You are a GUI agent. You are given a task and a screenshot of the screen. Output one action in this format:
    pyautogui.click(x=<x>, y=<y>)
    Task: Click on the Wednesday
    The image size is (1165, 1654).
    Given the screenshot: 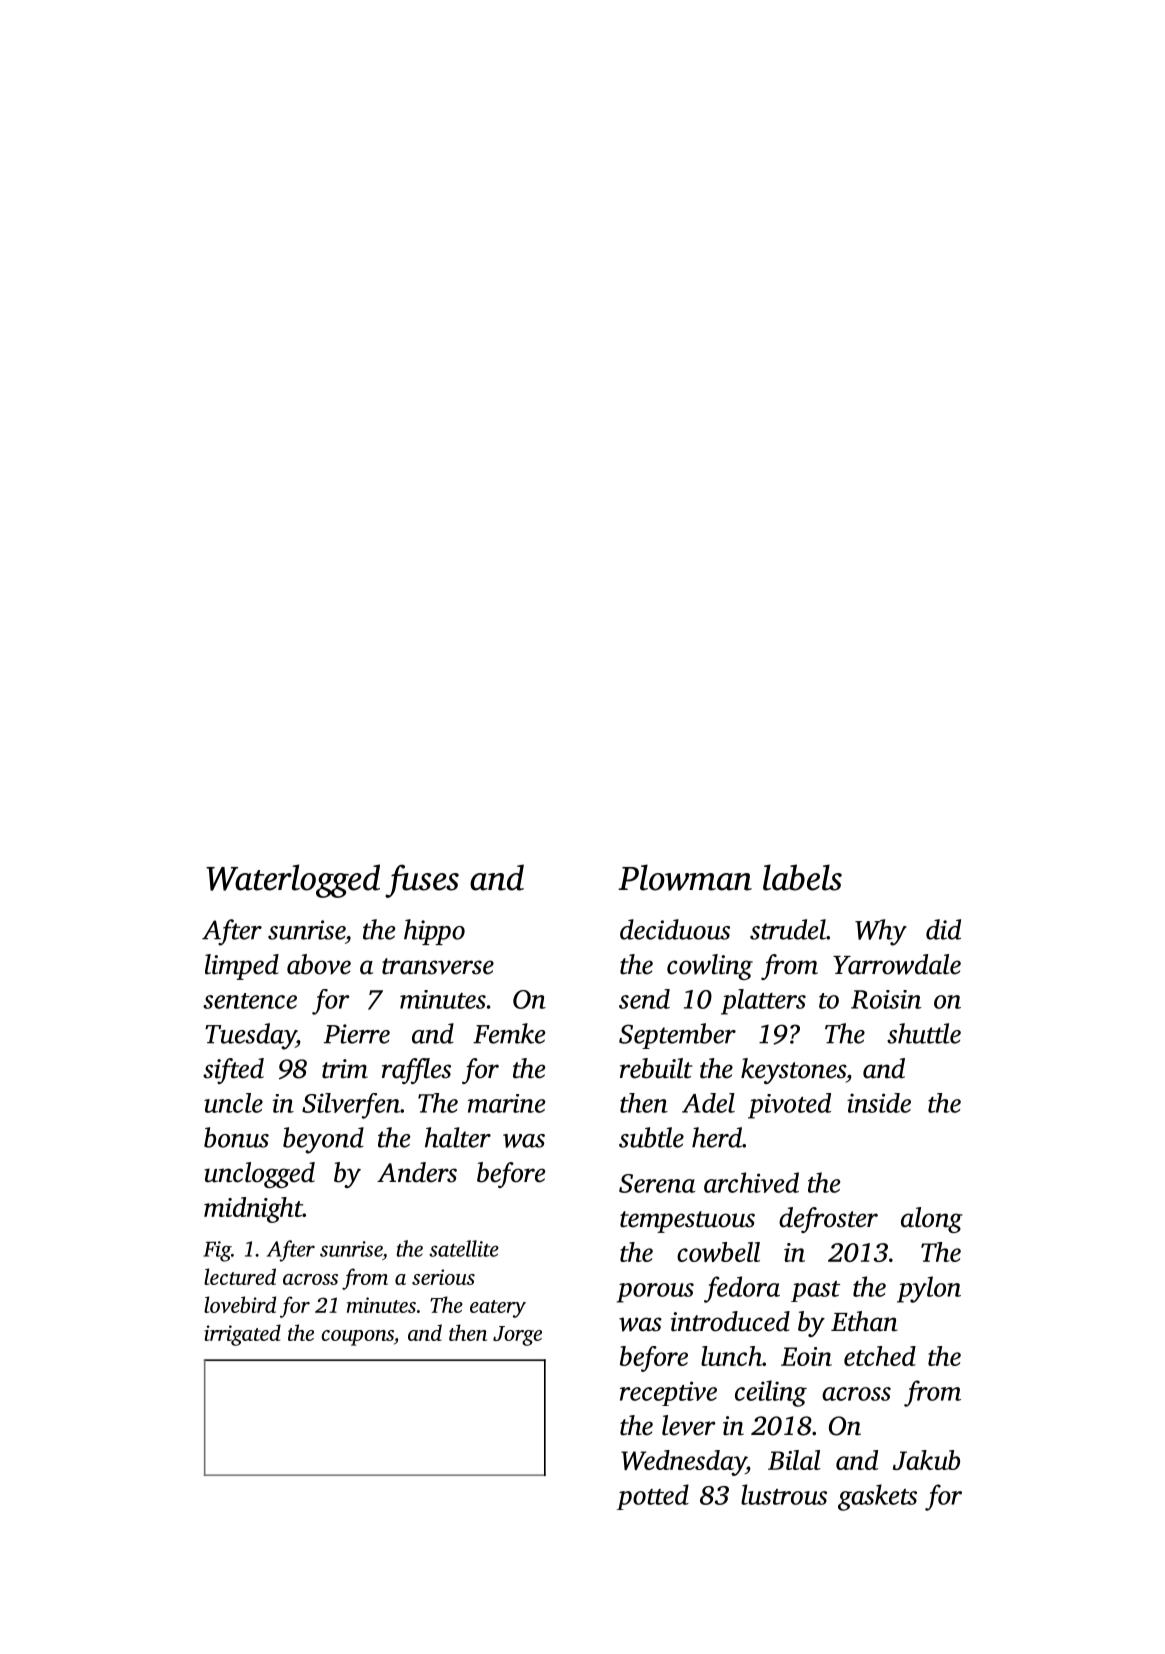 What is the action you would take?
    pyautogui.click(x=683, y=1463)
